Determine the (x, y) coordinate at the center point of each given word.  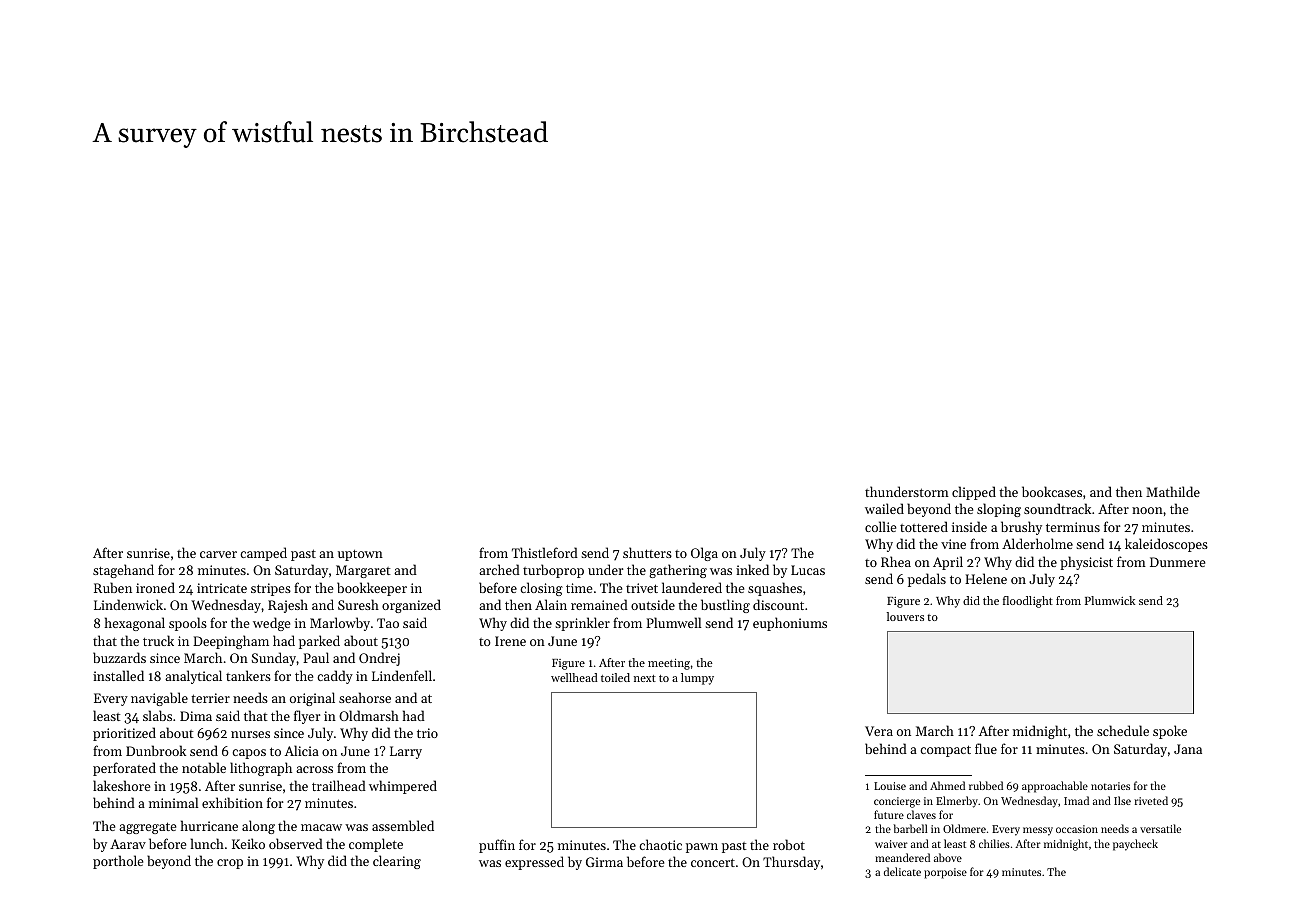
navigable (159, 699)
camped (263, 554)
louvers (905, 616)
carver (218, 554)
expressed (534, 863)
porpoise (945, 873)
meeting (669, 664)
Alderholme (1037, 543)
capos (249, 754)
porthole (118, 862)
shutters (647, 552)
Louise (890, 786)
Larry (406, 752)
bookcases (1052, 491)
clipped (974, 493)
